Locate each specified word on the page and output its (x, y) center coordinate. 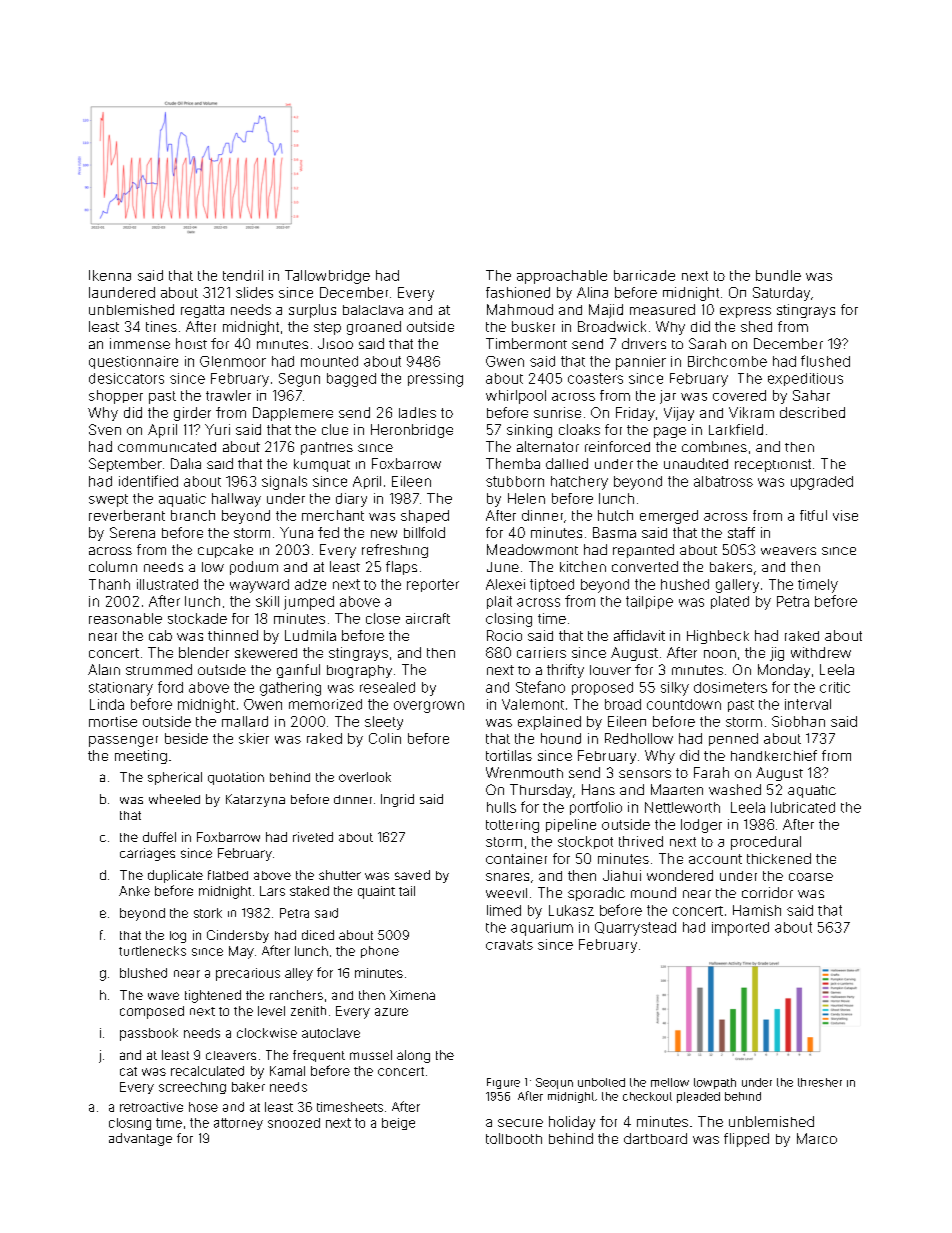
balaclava (373, 310)
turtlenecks (152, 951)
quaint (376, 892)
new (384, 534)
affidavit (639, 635)
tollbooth (514, 1138)
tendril (243, 275)
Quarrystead (635, 929)
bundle (778, 275)
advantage (140, 1139)
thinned (233, 635)
